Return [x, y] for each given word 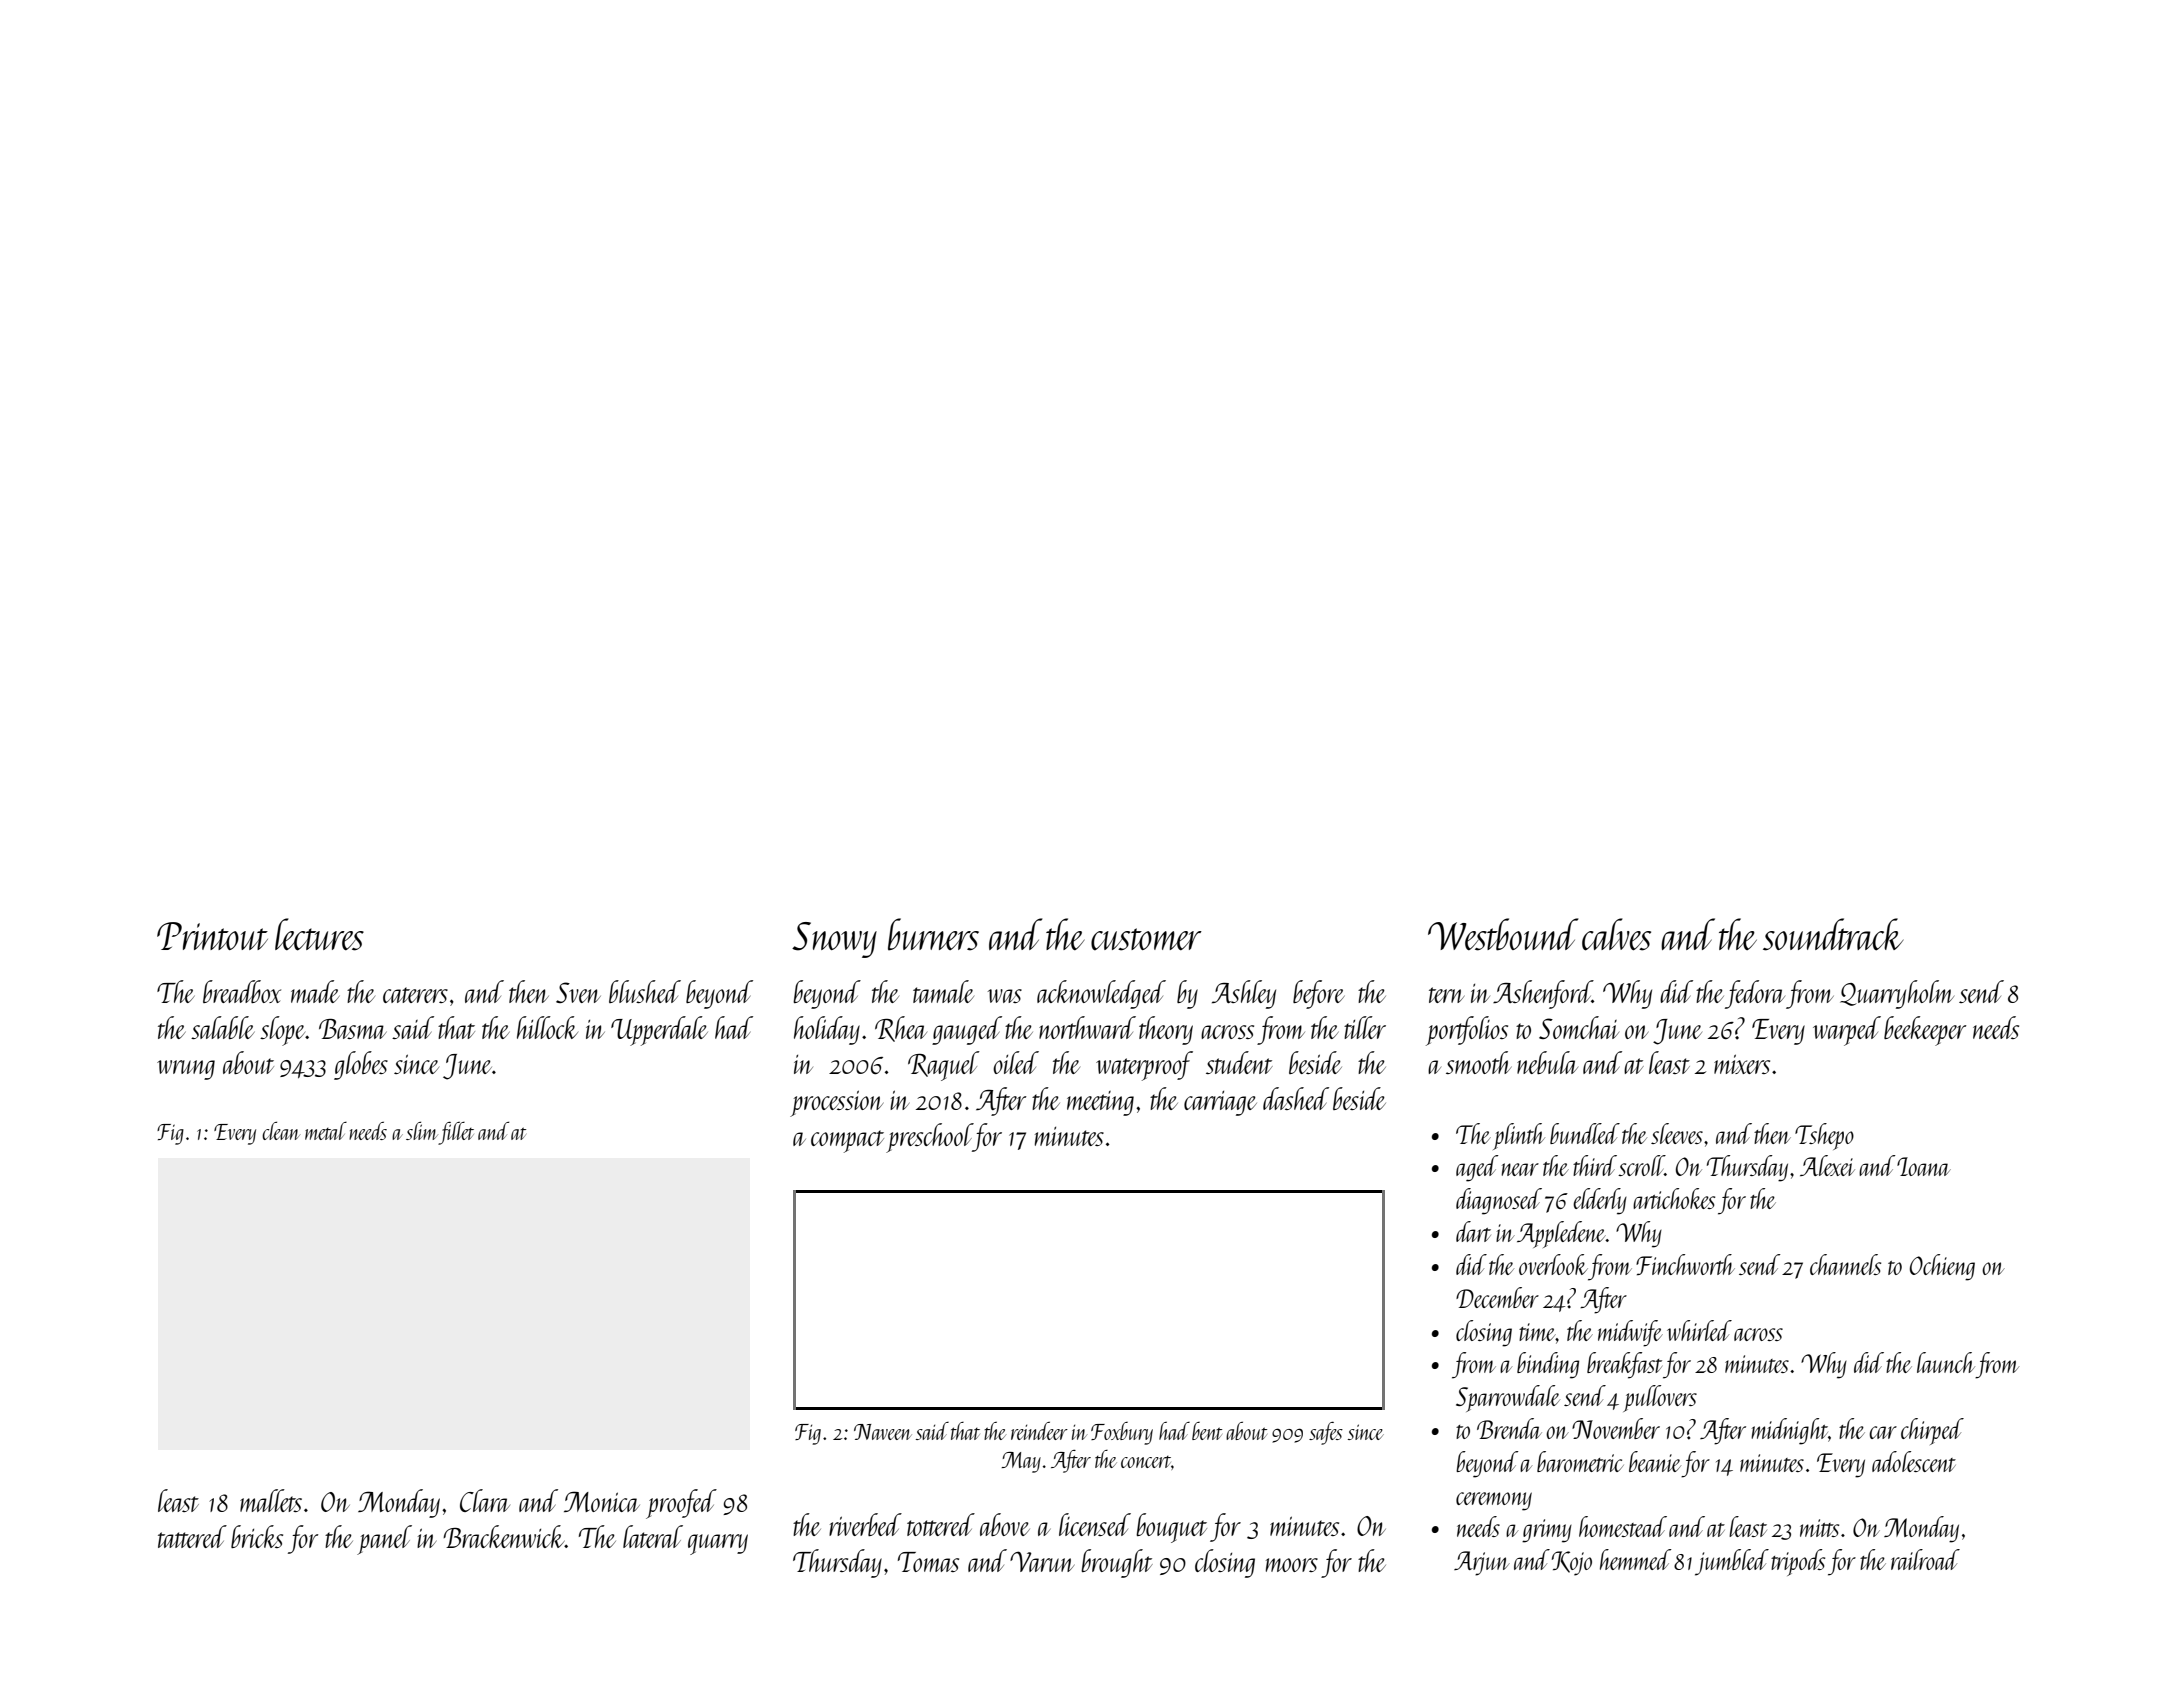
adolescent [1914, 1461]
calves [1616, 934]
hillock [547, 1027]
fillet [456, 1133]
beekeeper [1925, 1031]
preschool [929, 1138]
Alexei [1827, 1165]
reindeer [1039, 1431]
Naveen [882, 1432]
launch [1946, 1362]
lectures [319, 934]
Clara [485, 1500]
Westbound [1503, 934]
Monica [602, 1501]
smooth [1478, 1062]
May [1021, 1462]
